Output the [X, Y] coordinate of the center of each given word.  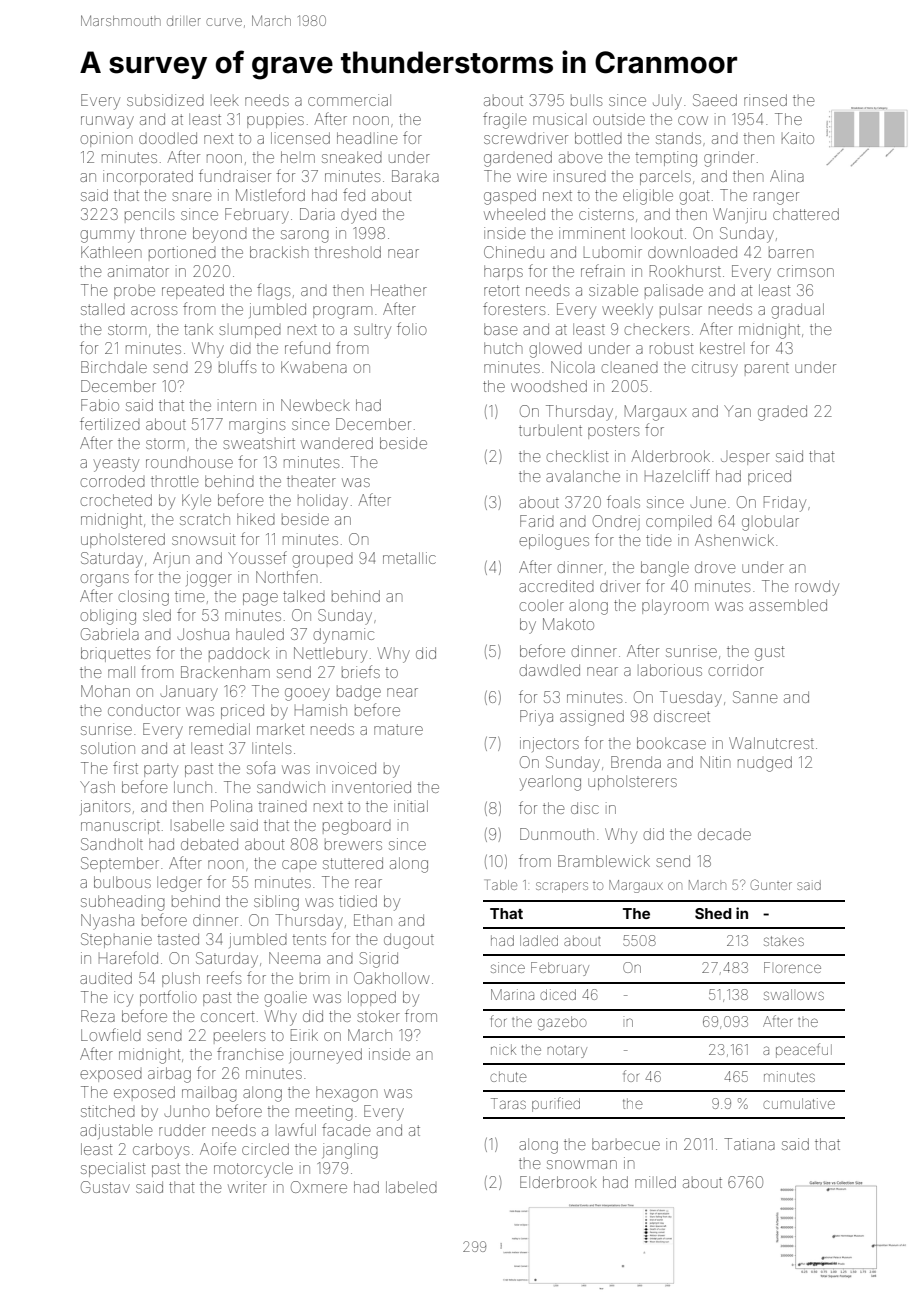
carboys [161, 1151]
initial [411, 806]
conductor [144, 710]
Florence [792, 967]
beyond [220, 235]
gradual [797, 311]
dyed [358, 216]
